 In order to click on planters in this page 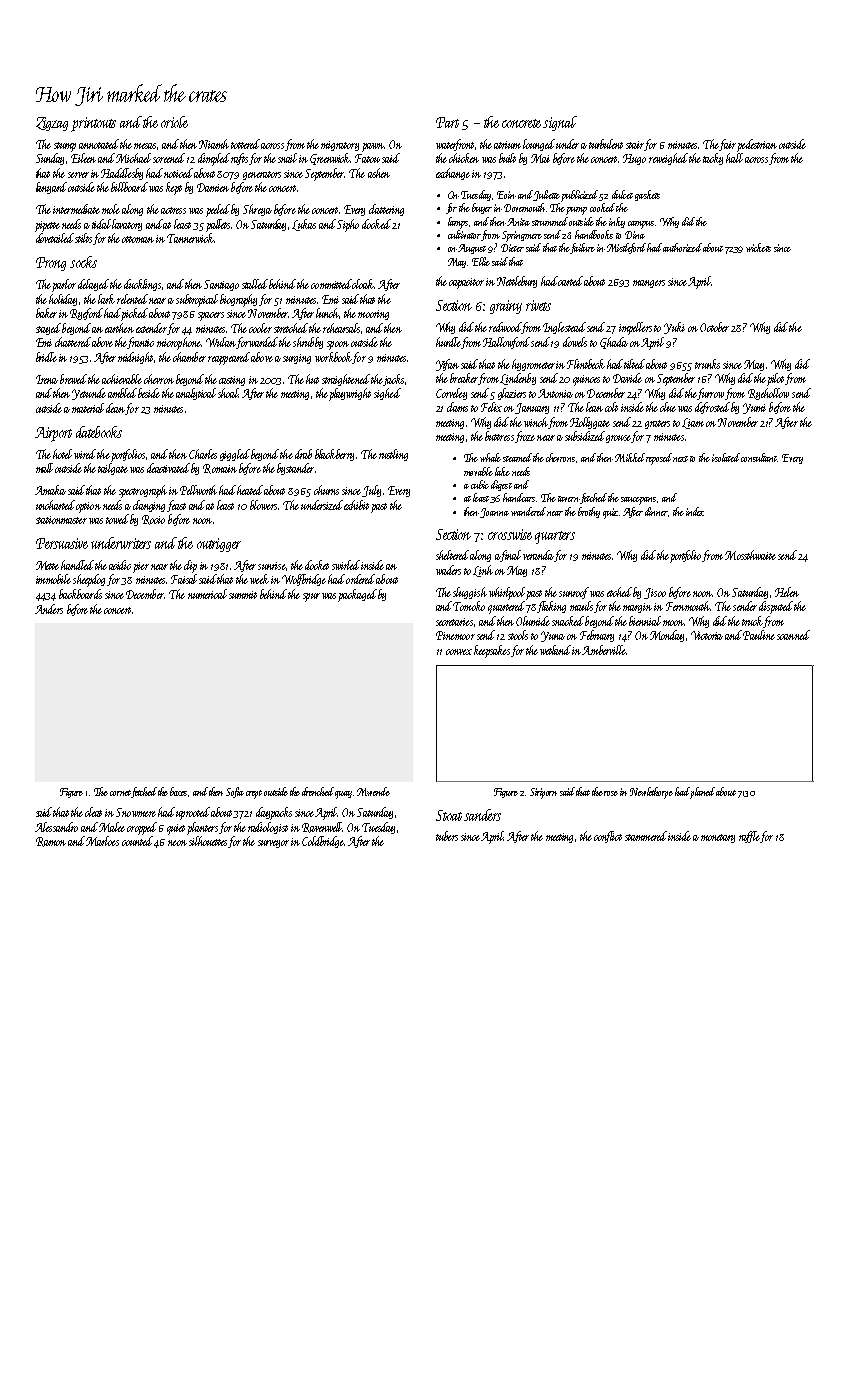, I will do `click(202, 828)`.
